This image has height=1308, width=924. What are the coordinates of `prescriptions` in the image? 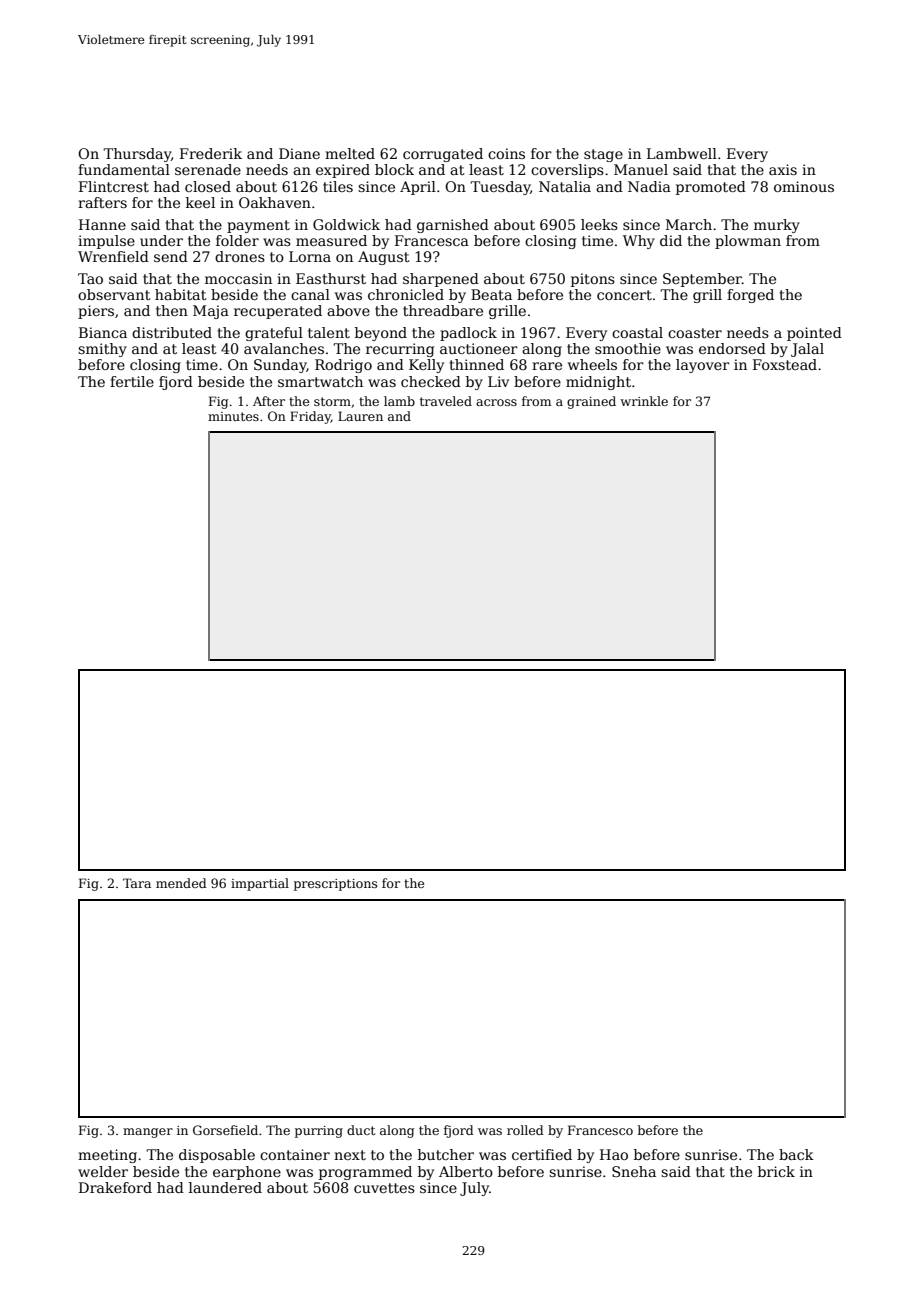 It's located at (335, 885).
